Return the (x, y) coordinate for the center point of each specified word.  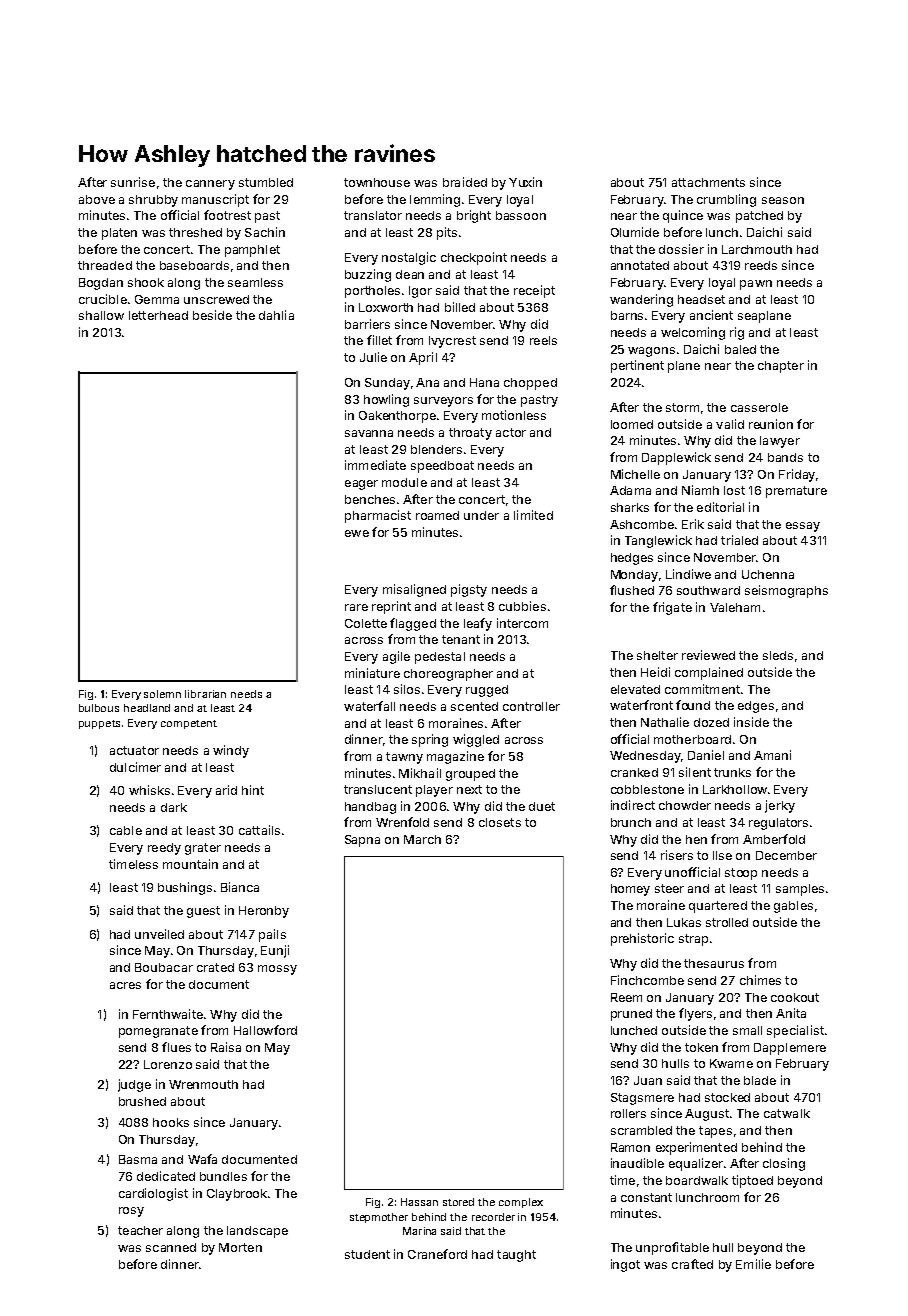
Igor (420, 292)
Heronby (264, 912)
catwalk (787, 1113)
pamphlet (252, 251)
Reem (626, 997)
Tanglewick (658, 541)
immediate (375, 465)
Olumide (635, 232)
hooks (171, 1122)
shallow (101, 315)
